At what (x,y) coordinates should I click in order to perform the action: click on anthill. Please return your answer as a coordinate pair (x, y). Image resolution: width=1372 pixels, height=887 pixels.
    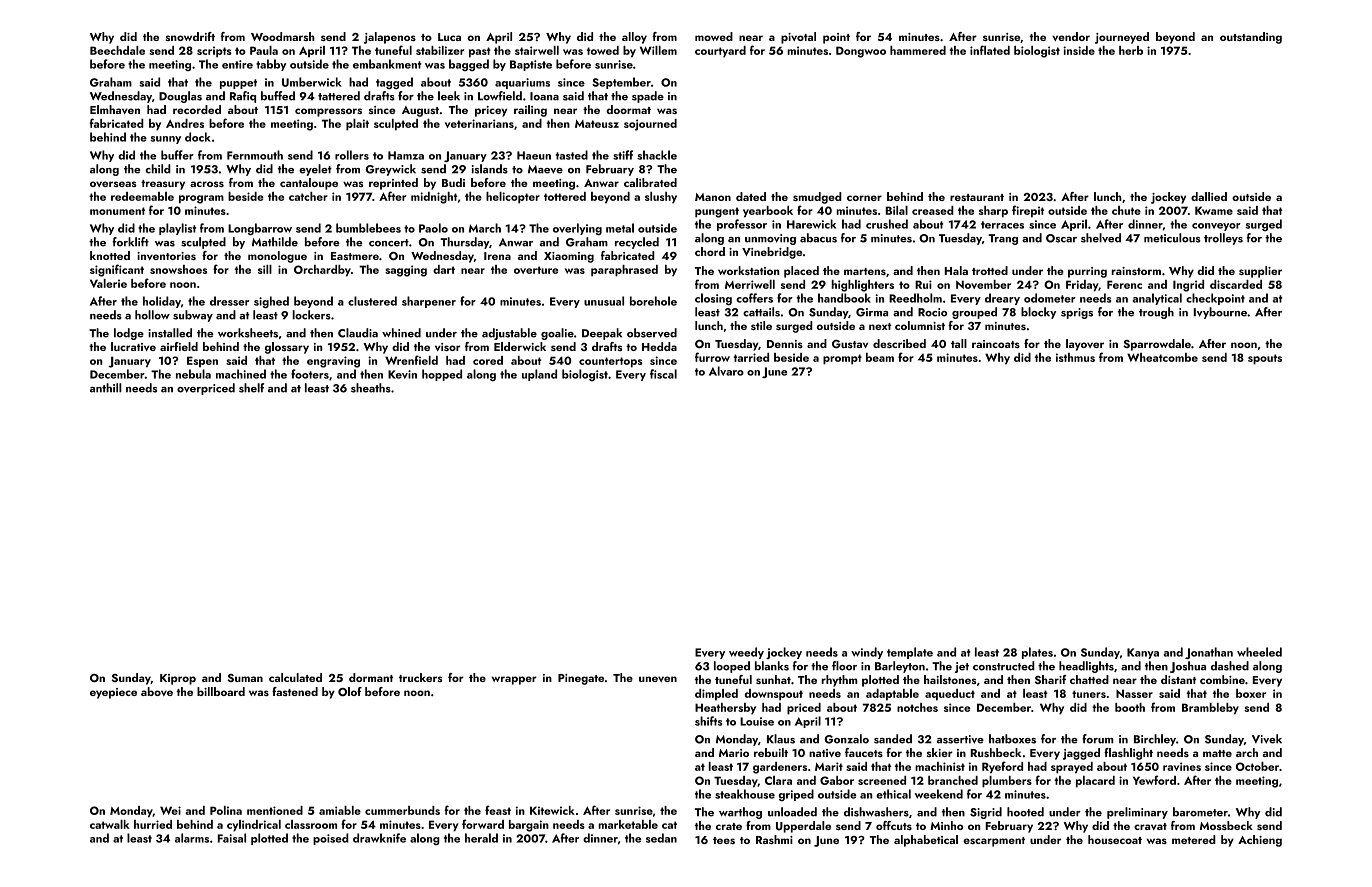
    Looking at the image, I should click on (106, 388).
